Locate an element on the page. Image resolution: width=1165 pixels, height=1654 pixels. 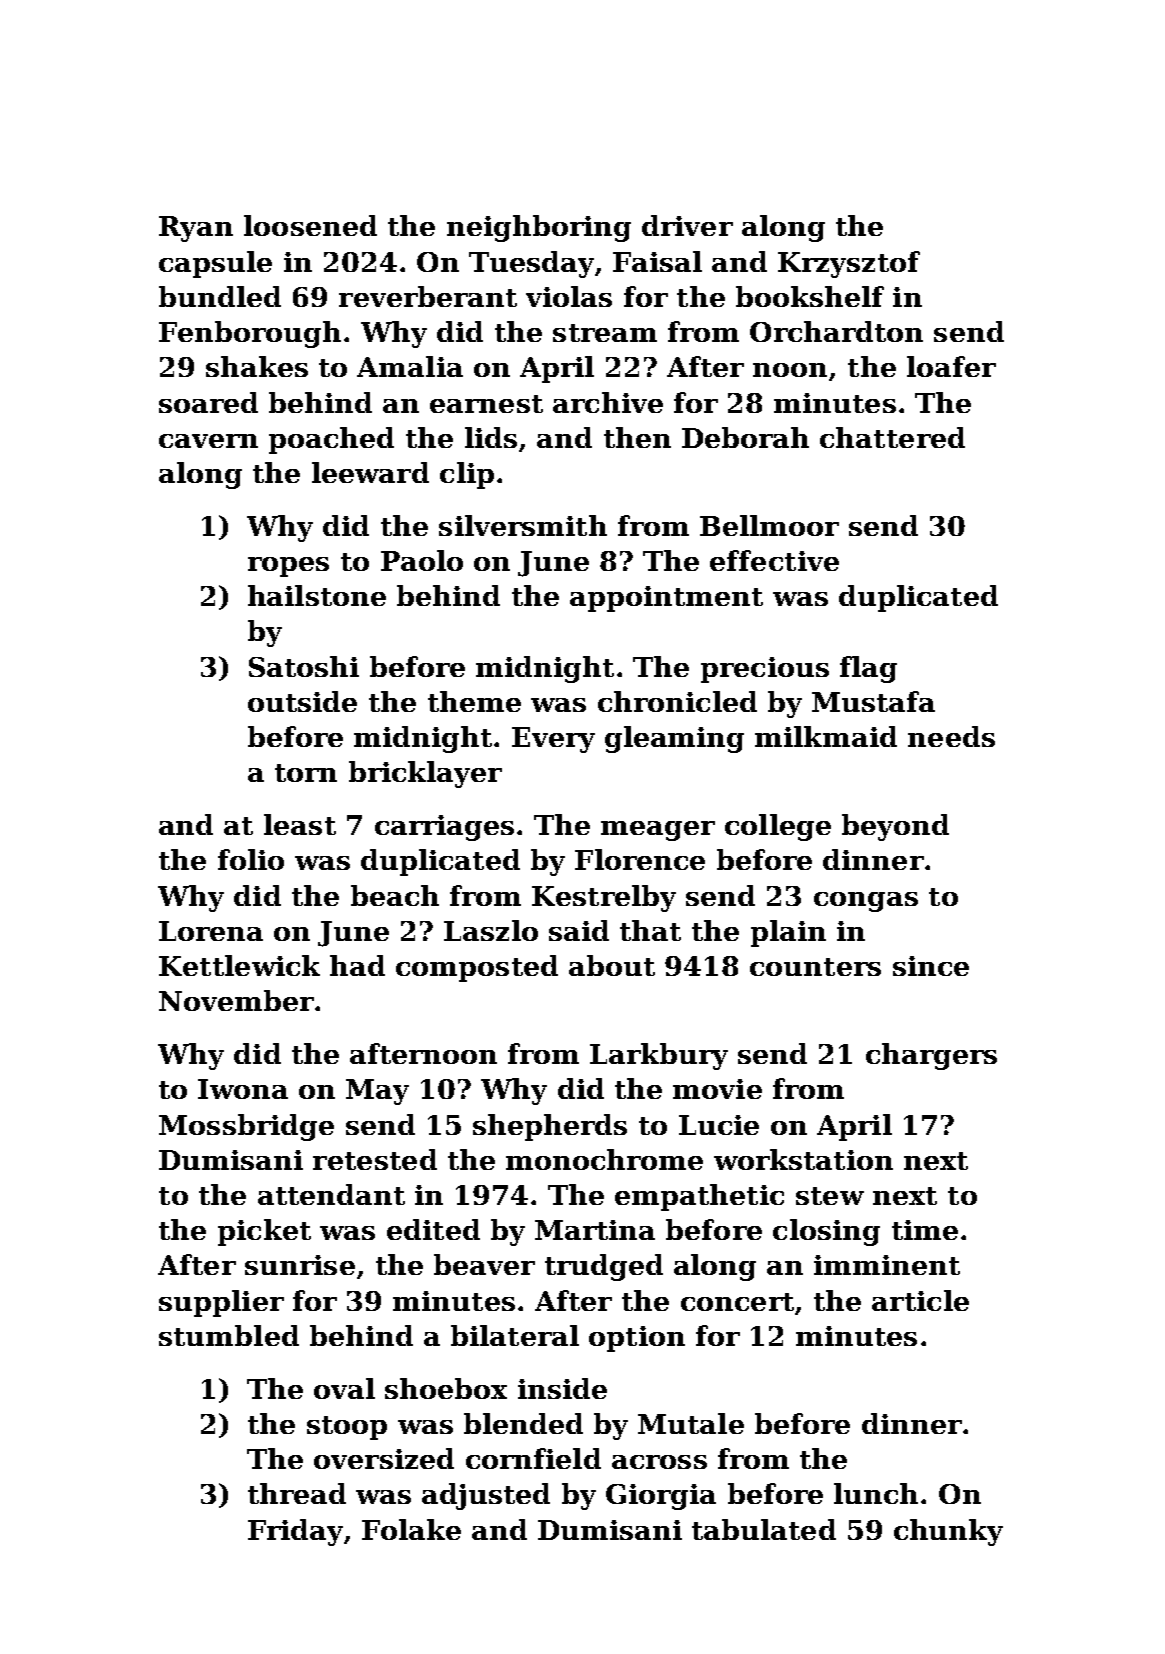
loosened is located at coordinates (310, 225).
